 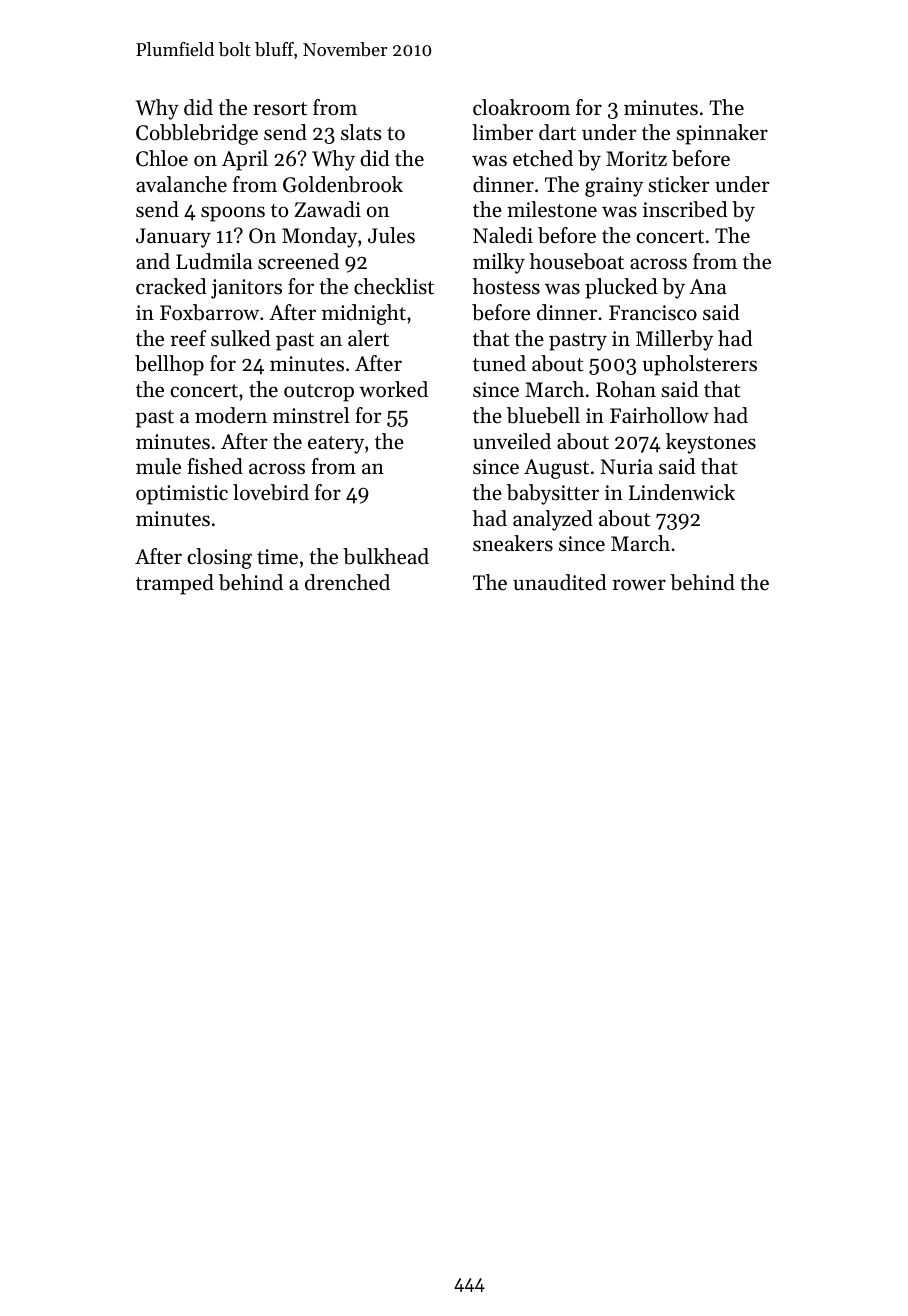 What do you see at coordinates (197, 134) in the screenshot?
I see `Cobblebridge` at bounding box center [197, 134].
